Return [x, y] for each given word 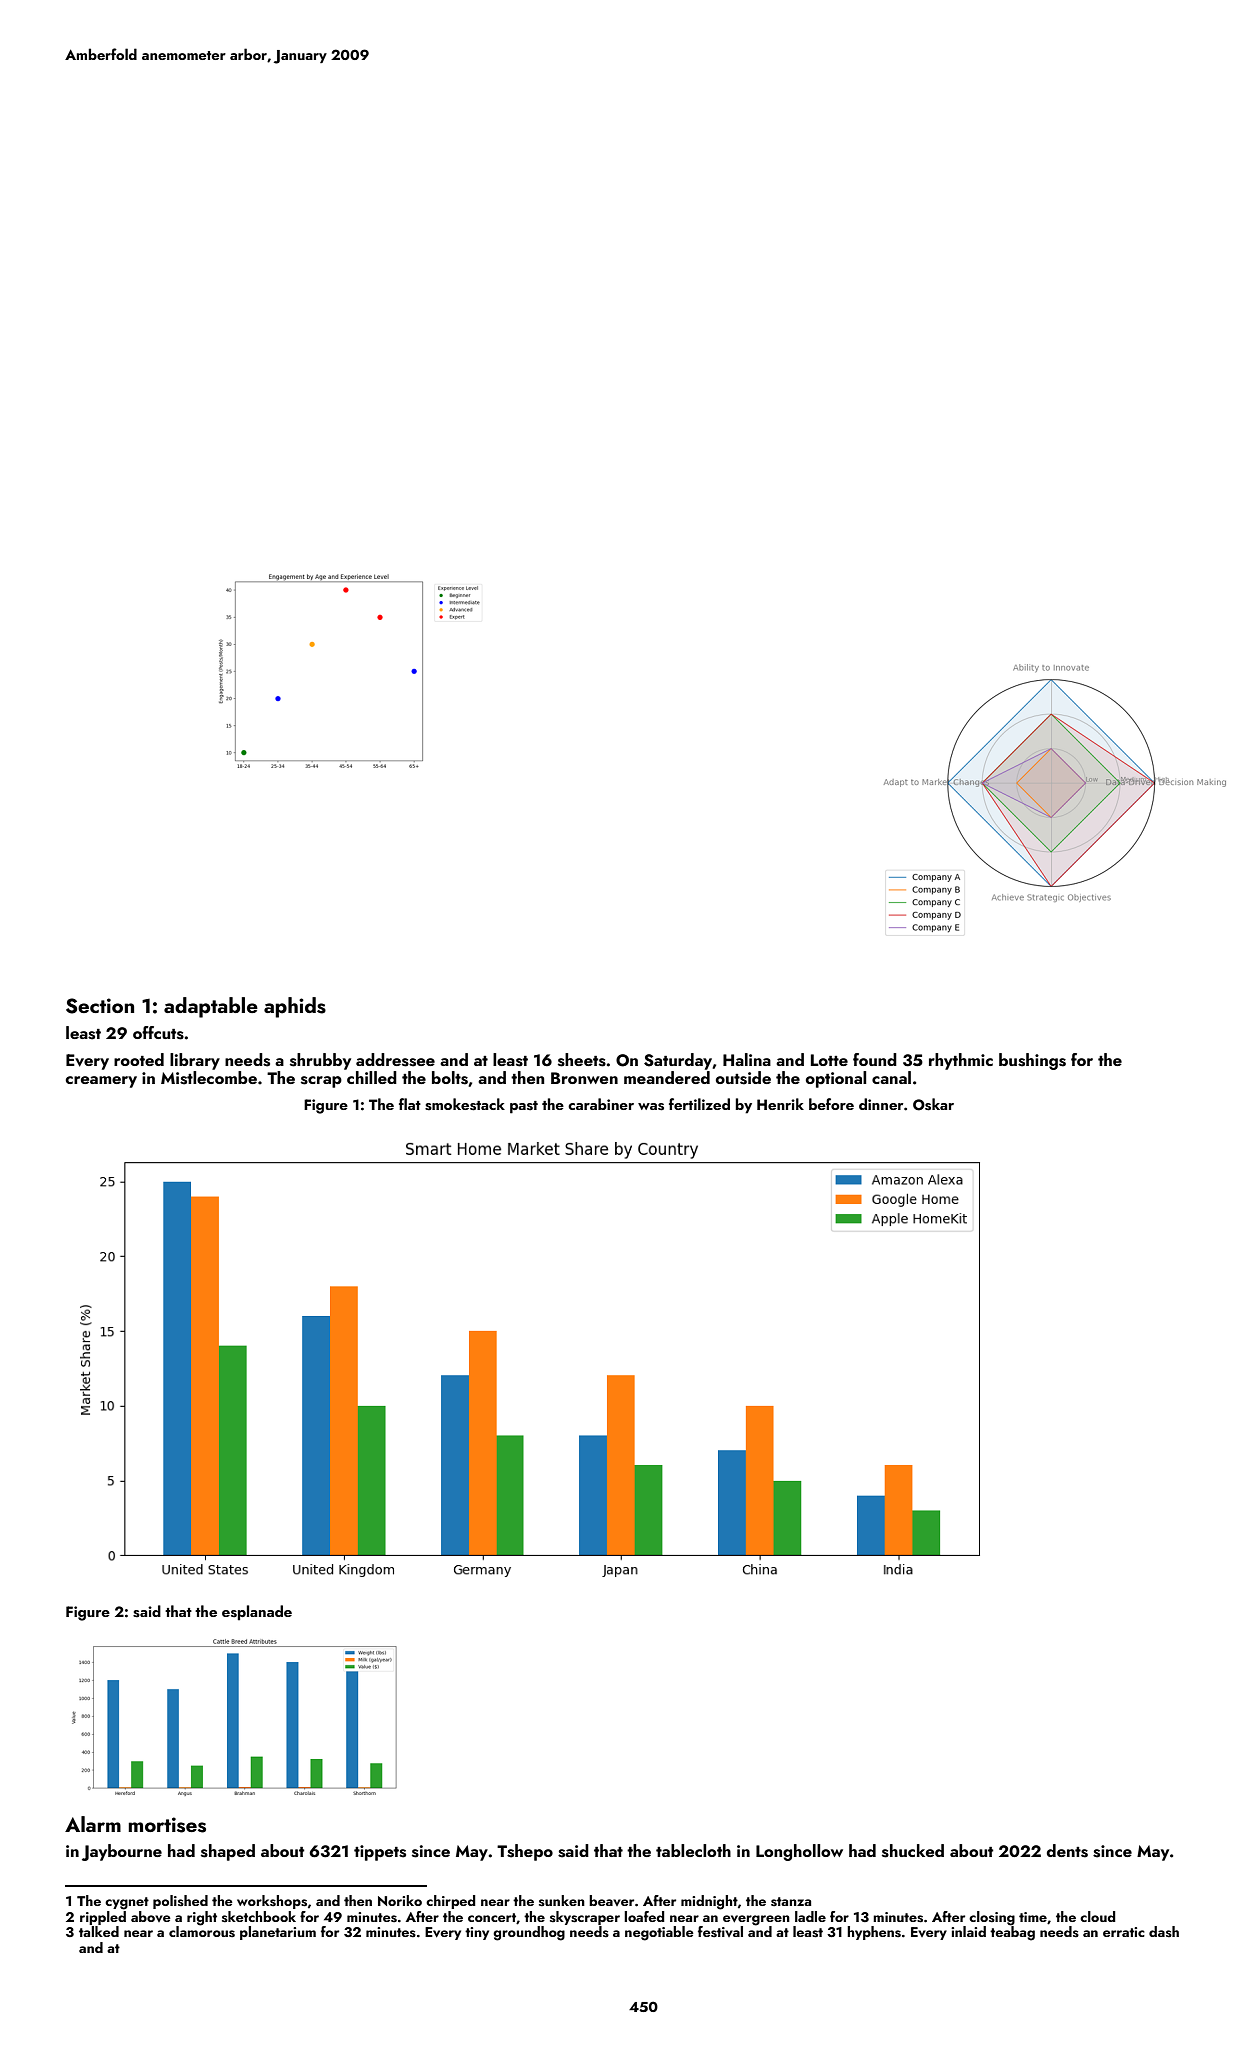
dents [1067, 1851]
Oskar [933, 1104]
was [651, 1107]
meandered [667, 1077]
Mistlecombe [209, 1078]
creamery [101, 1082]
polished [180, 1902]
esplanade [257, 1613]
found [875, 1059]
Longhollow [799, 1852]
